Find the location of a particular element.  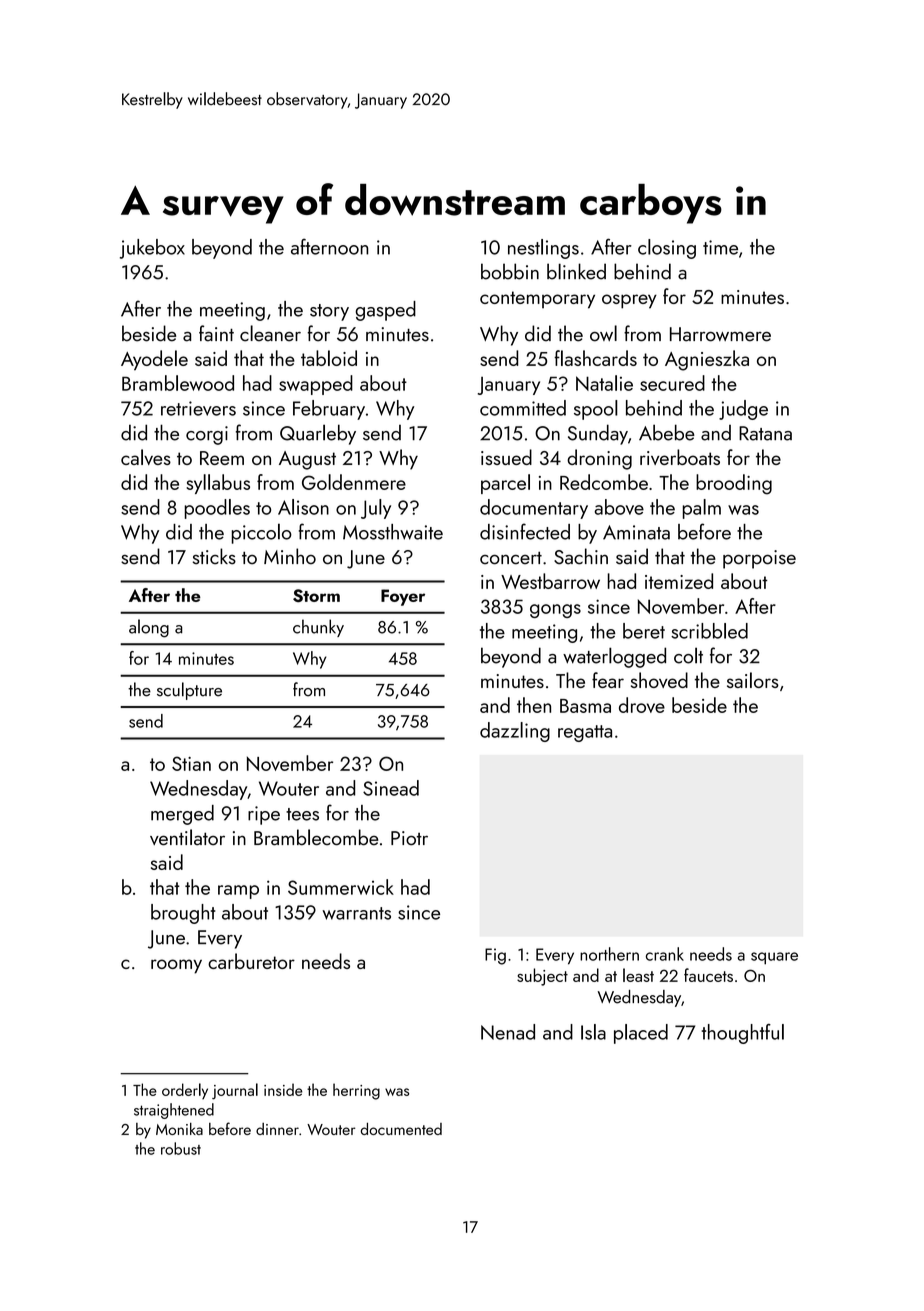

jukebox is located at coordinates (152, 249).
